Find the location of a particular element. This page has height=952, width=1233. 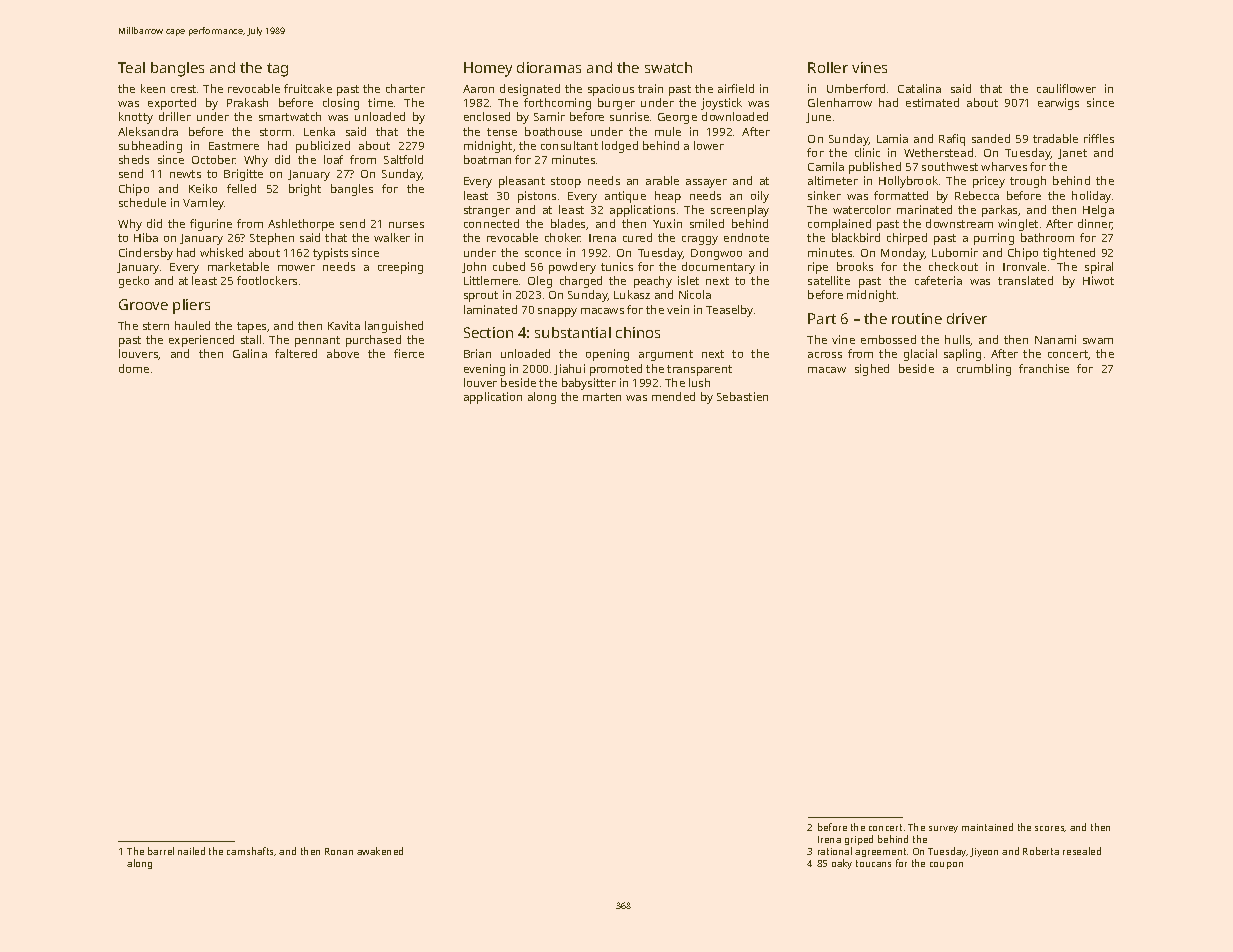

scores is located at coordinates (1050, 829).
